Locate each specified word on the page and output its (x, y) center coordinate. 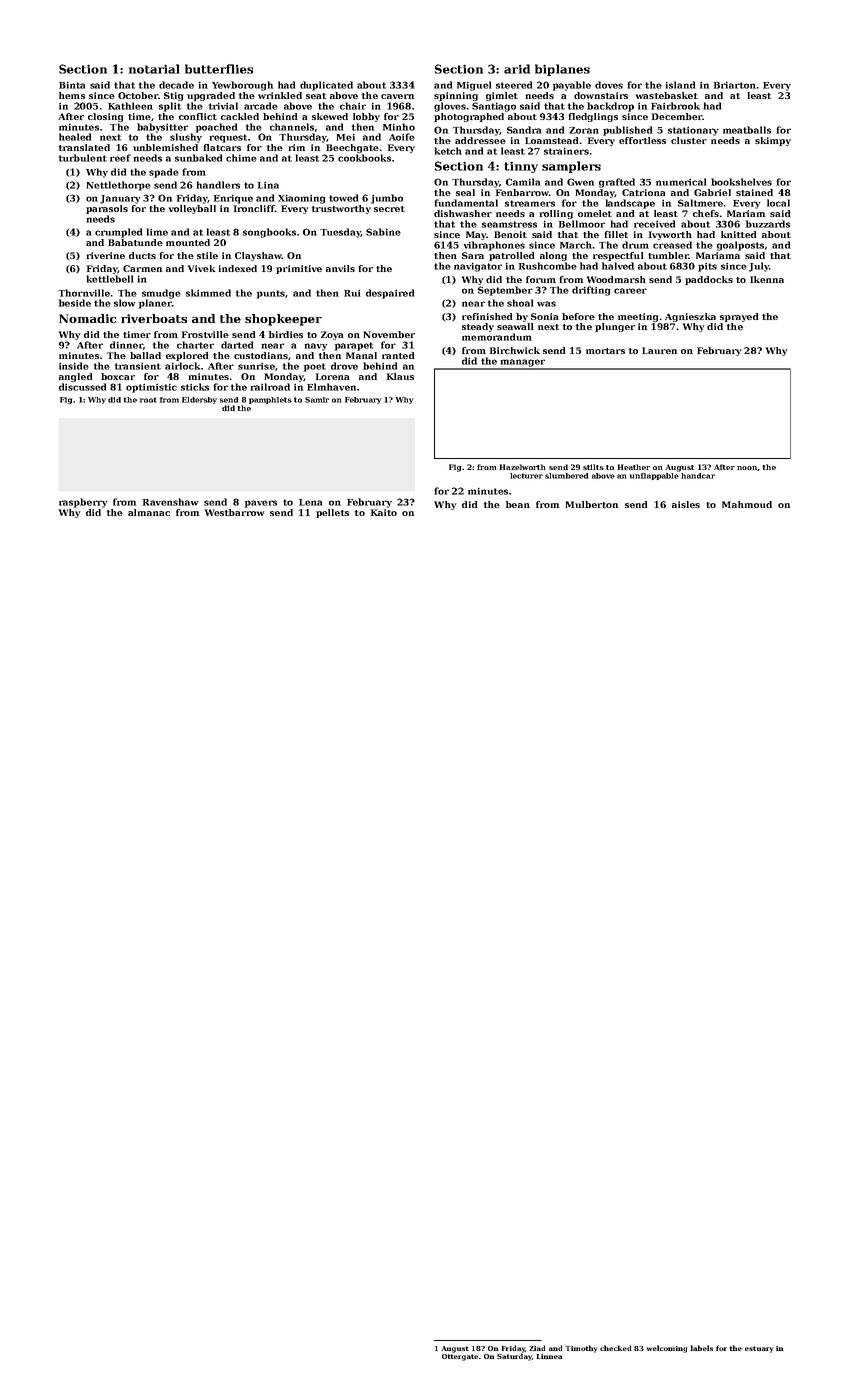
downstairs (601, 95)
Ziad (537, 1348)
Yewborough (242, 86)
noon (747, 468)
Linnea (549, 1356)
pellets (332, 513)
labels (702, 1348)
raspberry (83, 503)
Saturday (514, 1357)
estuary (759, 1349)
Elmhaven (331, 387)
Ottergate (460, 1357)
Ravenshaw (170, 502)
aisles (686, 504)
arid (517, 69)
